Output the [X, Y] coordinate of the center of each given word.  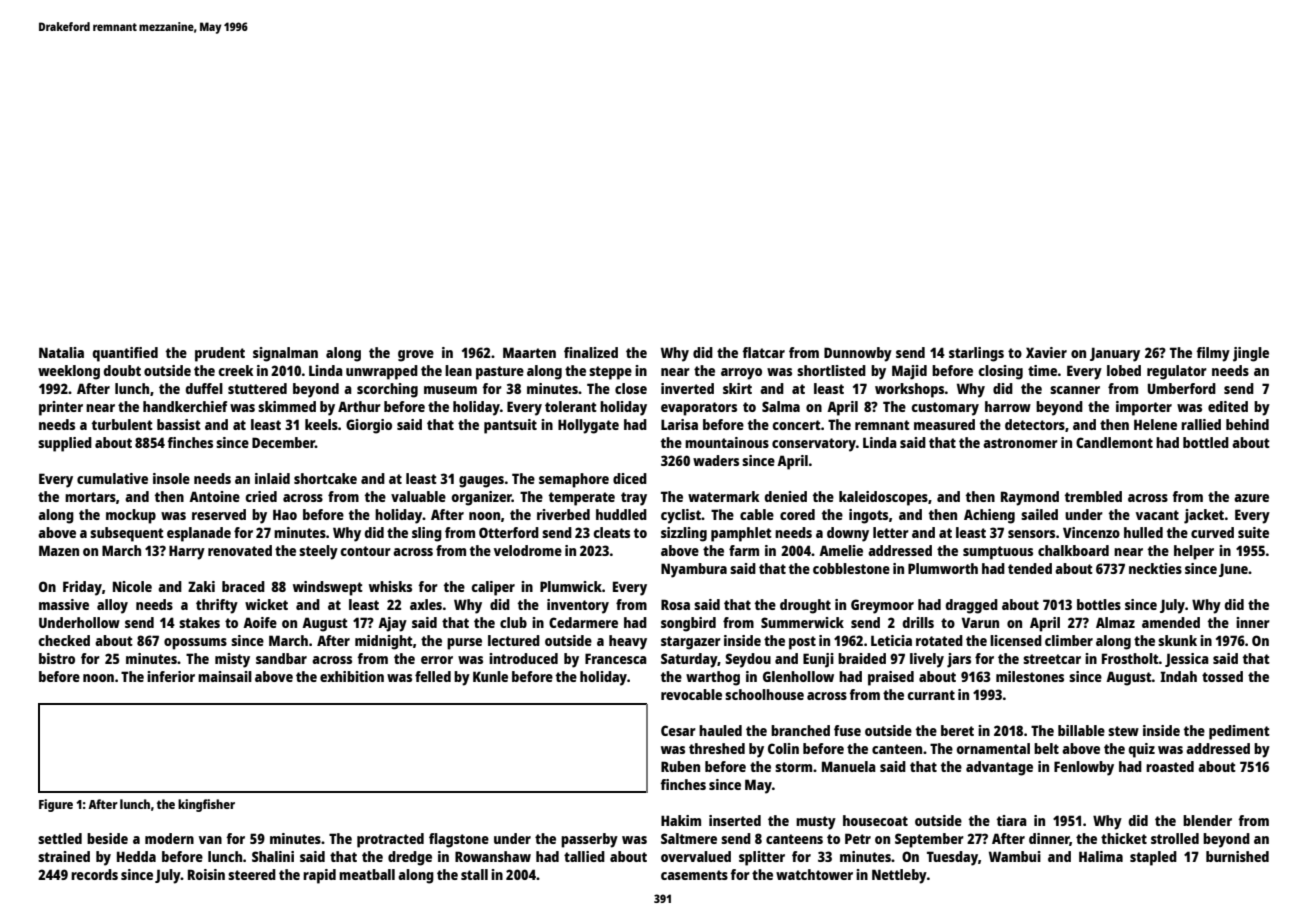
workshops [910, 390]
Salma [781, 406]
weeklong [69, 372]
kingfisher [206, 805]
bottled [1206, 442]
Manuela [849, 766]
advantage [999, 768]
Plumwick [571, 586]
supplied [65, 444]
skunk [1177, 640]
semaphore [574, 480]
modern [169, 838]
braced [243, 586]
